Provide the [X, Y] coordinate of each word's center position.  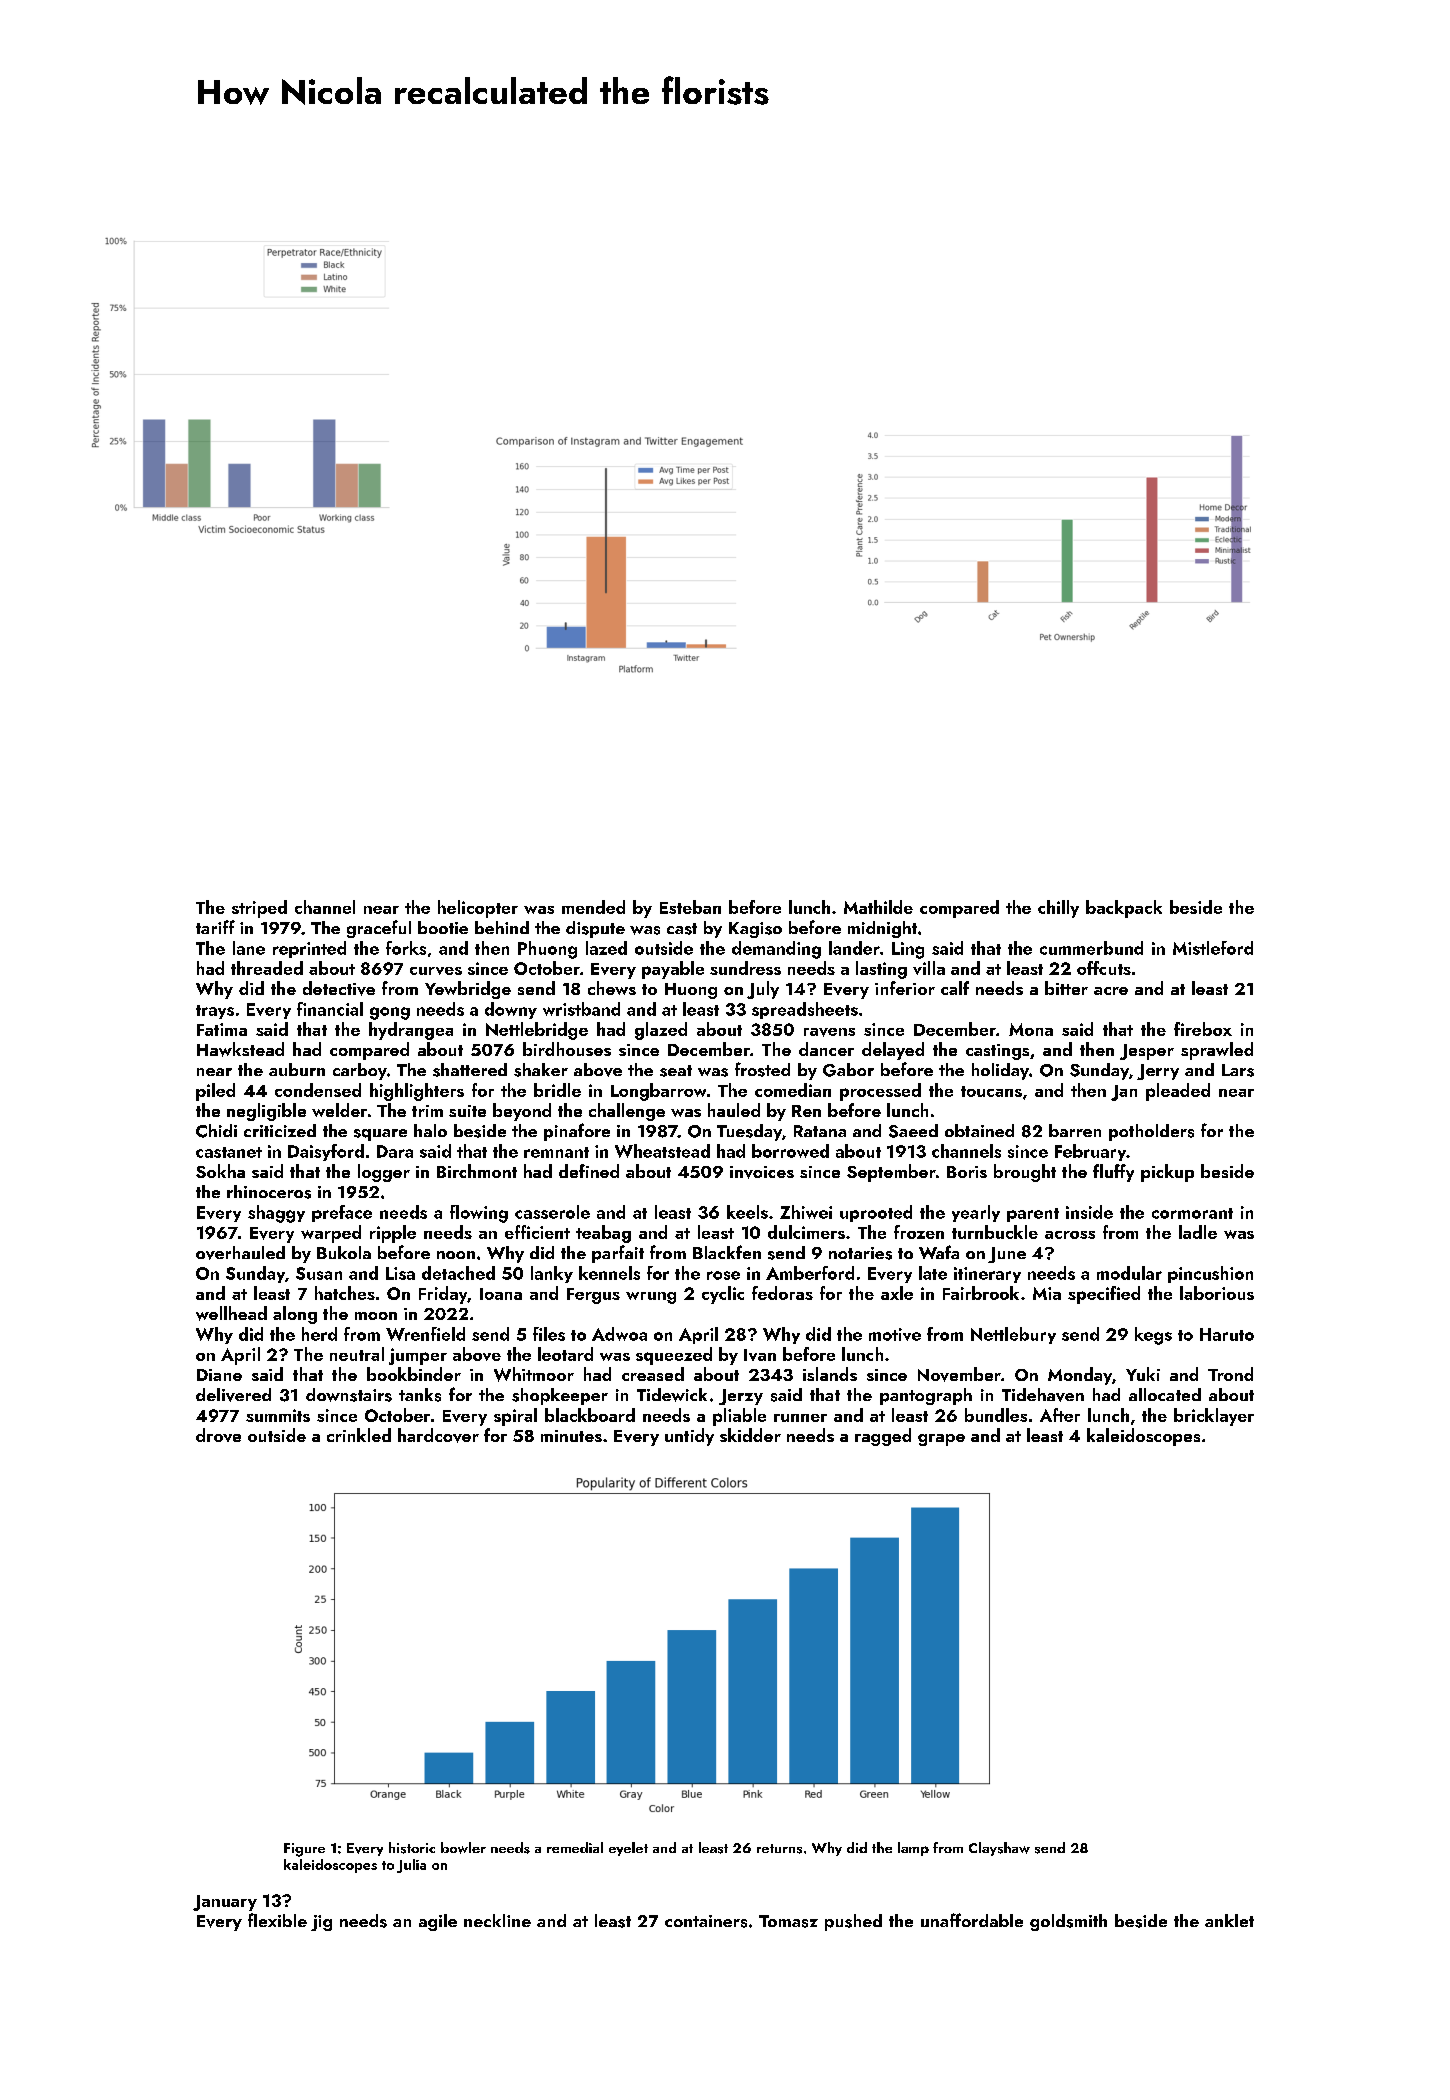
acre [1111, 991]
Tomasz [788, 1921]
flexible [277, 1920]
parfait [618, 1254]
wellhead [231, 1313]
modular [1129, 1273]
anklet [1229, 1920]
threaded [267, 968]
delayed [893, 1051]
